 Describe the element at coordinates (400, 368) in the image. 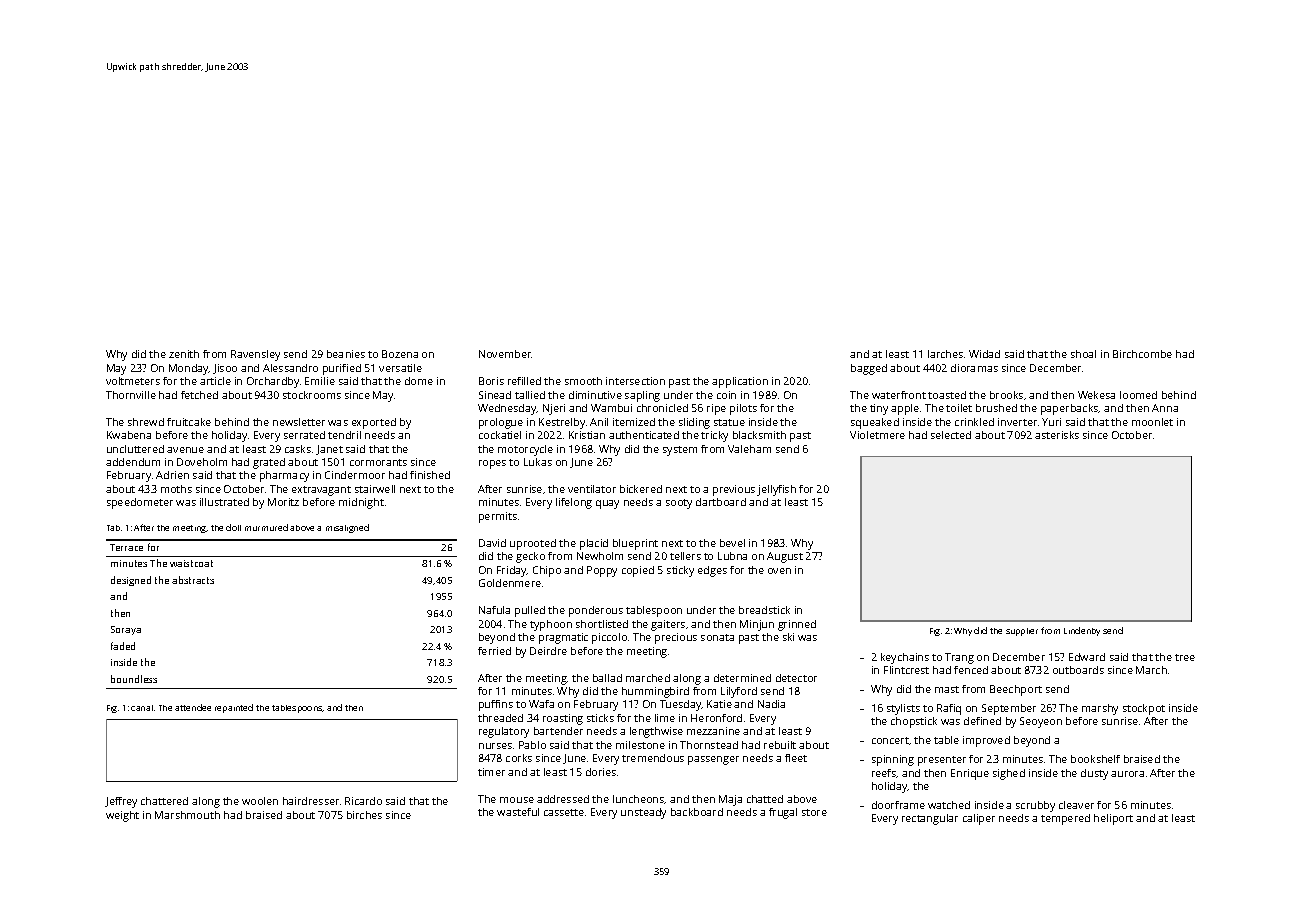

I see `versatile` at that location.
